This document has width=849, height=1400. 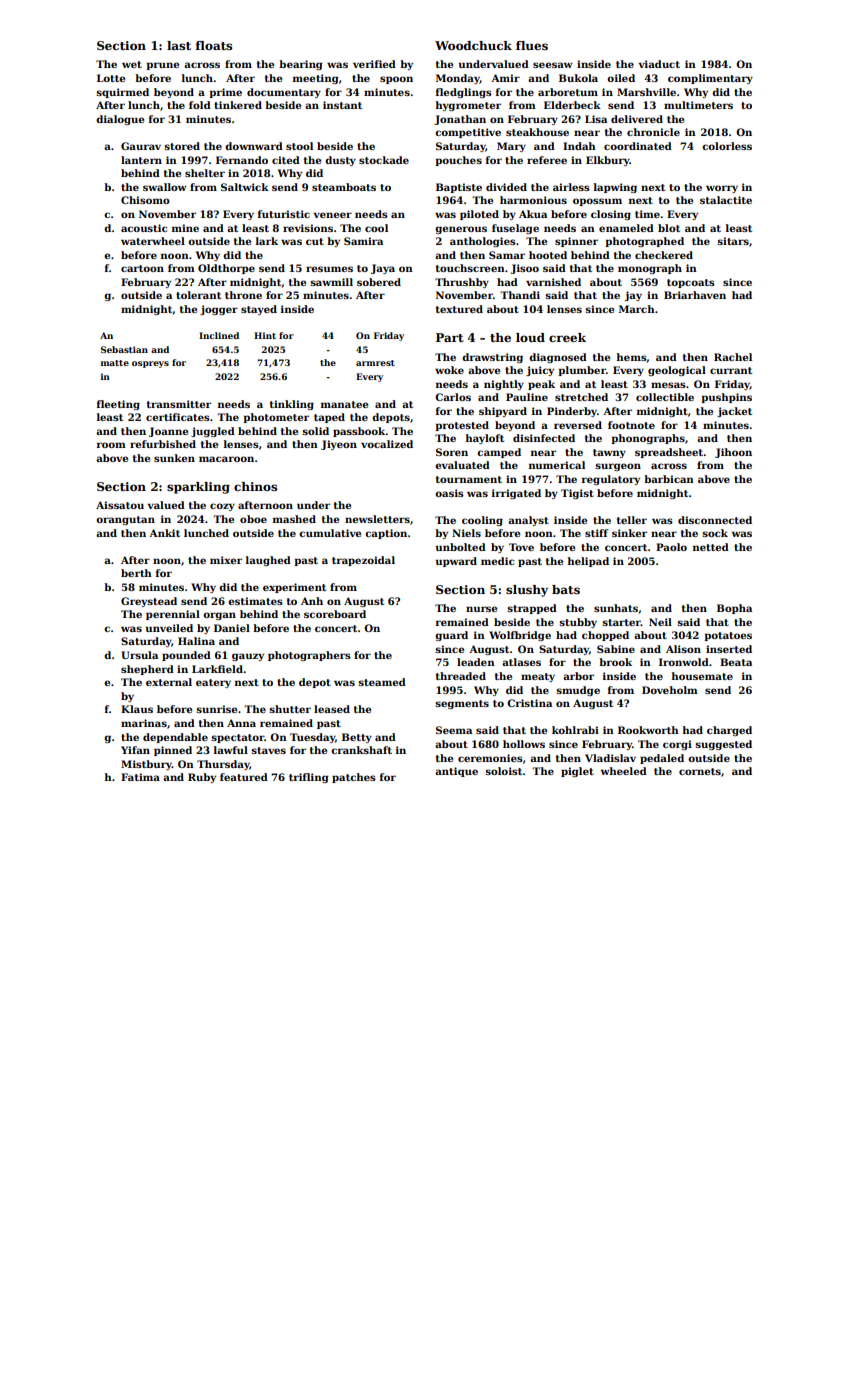 What do you see at coordinates (185, 228) in the document?
I see `mine` at bounding box center [185, 228].
